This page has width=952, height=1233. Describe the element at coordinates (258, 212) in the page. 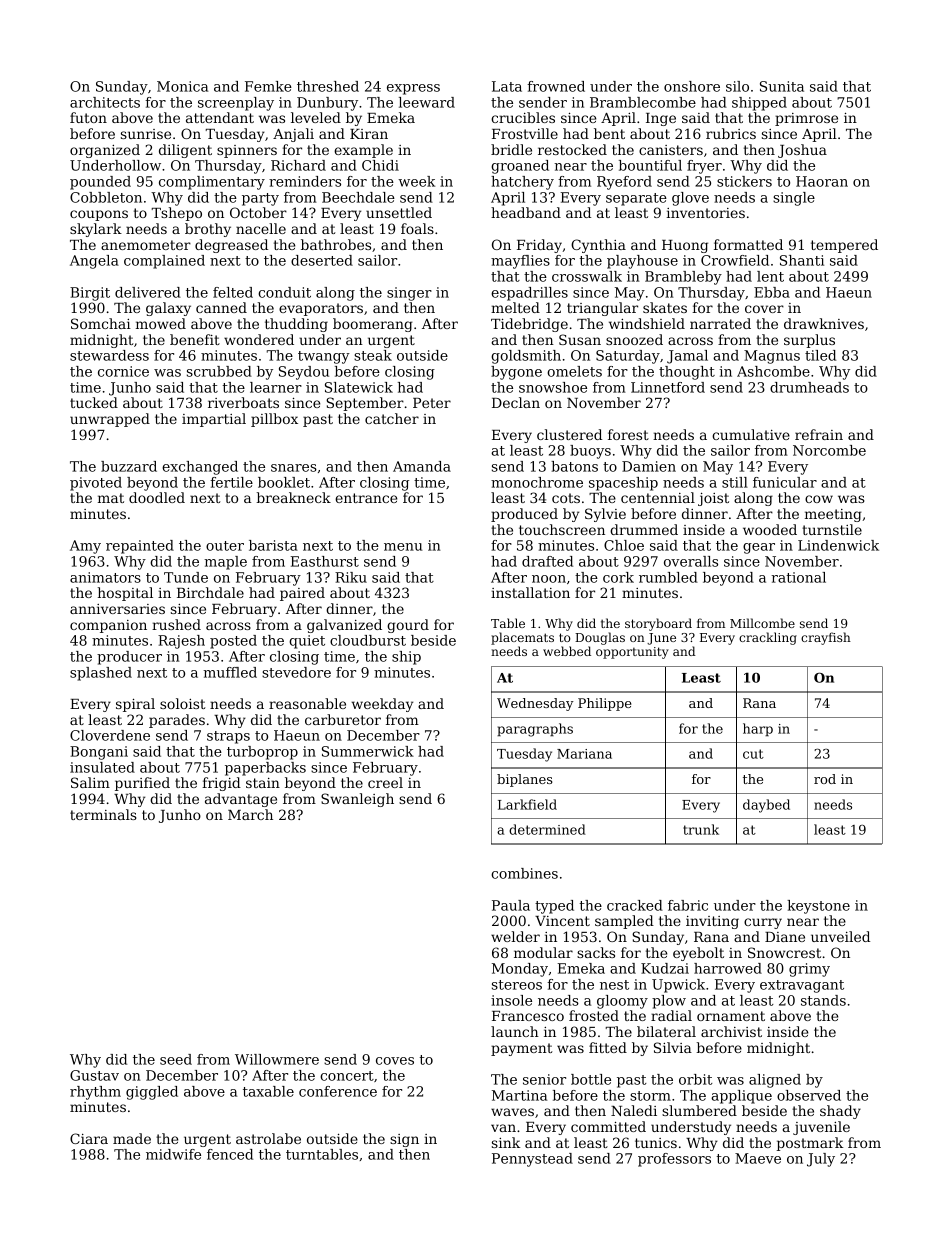

I see `October` at that location.
